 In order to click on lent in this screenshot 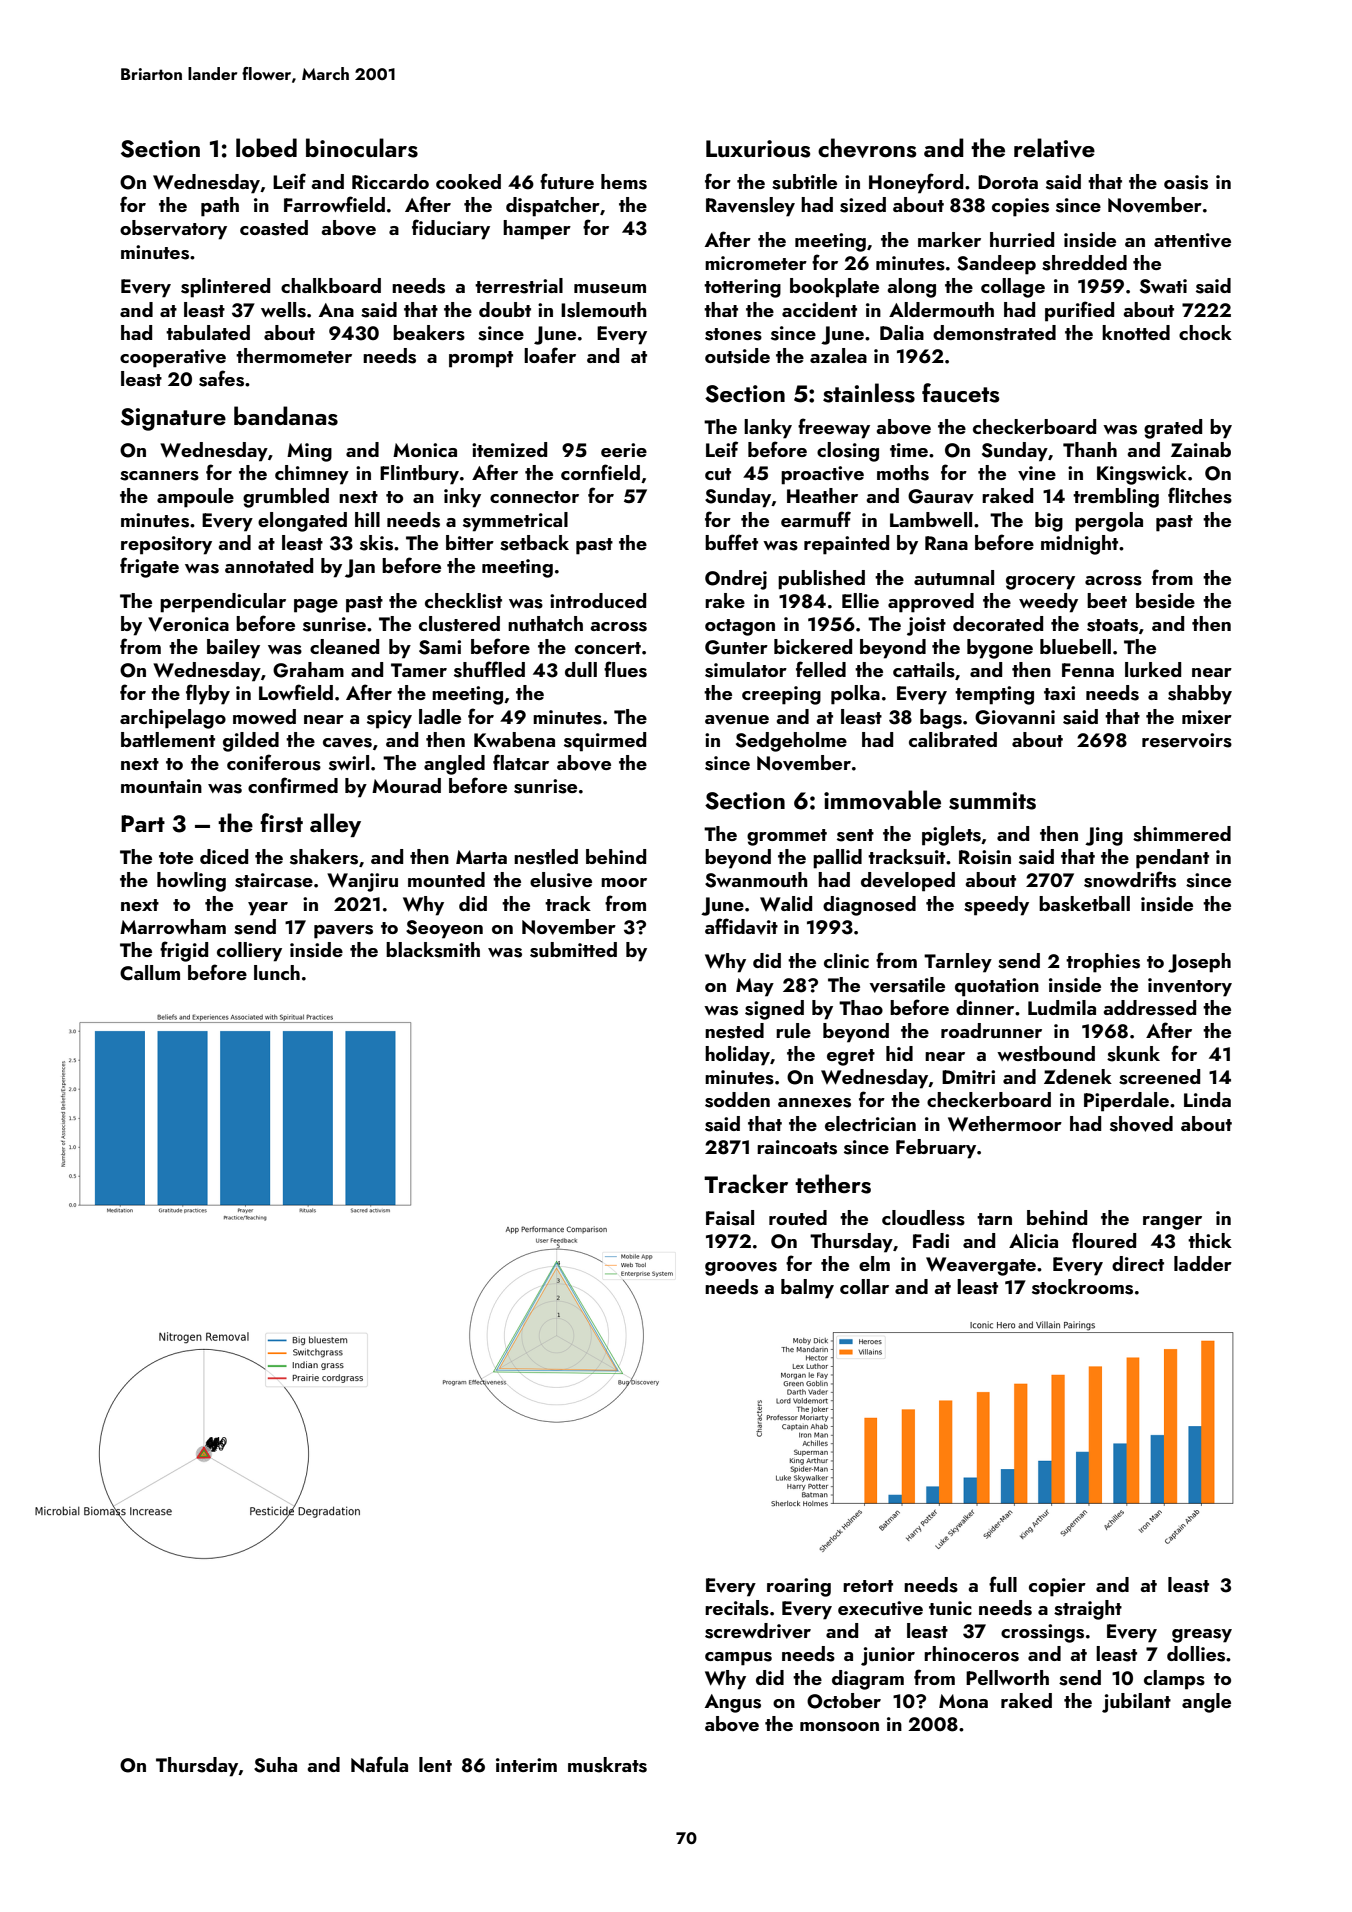, I will do `click(435, 1764)`.
